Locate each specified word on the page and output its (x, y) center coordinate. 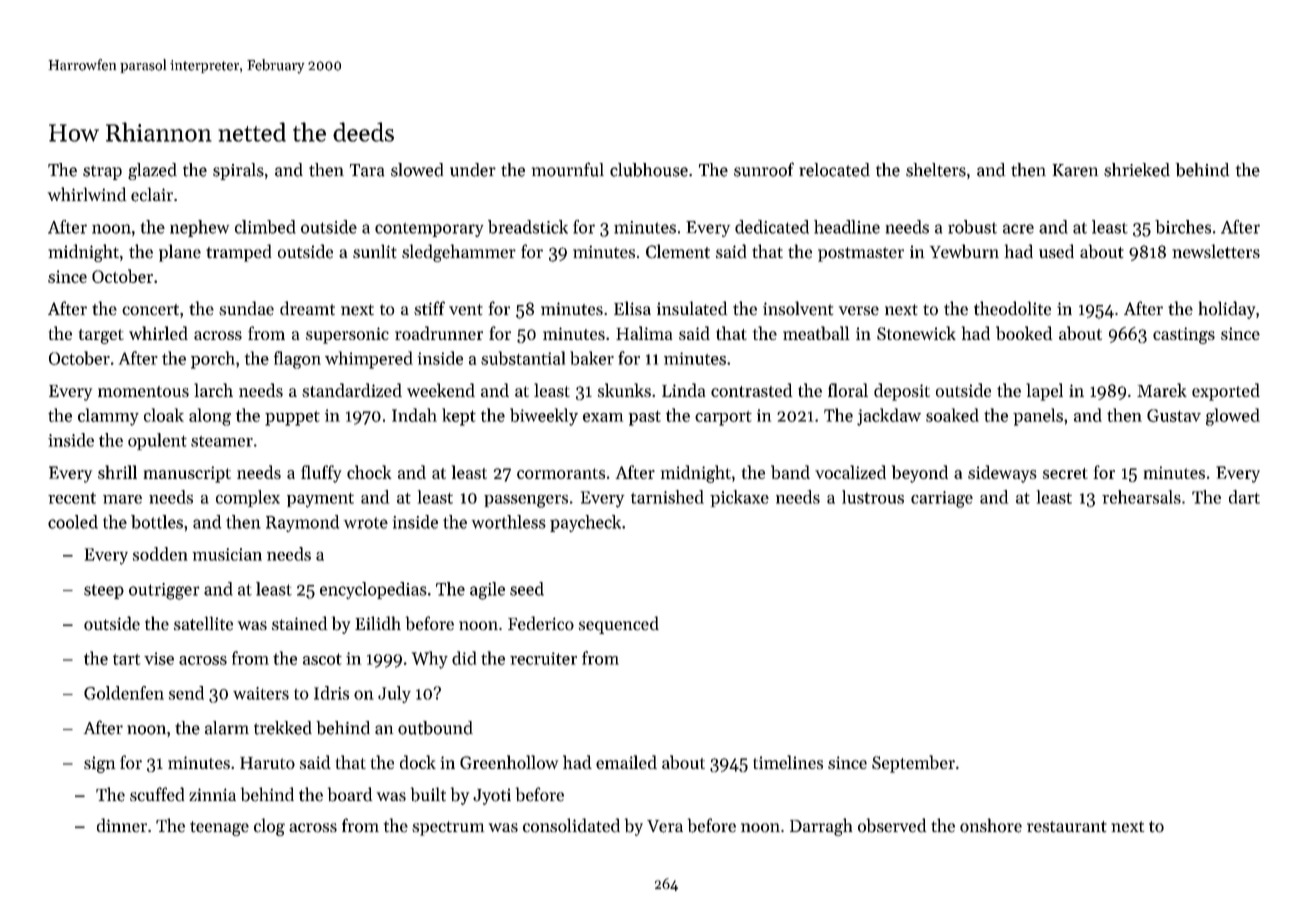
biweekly (544, 417)
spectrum (448, 828)
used (1056, 251)
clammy (108, 417)
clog (269, 827)
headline (847, 227)
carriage (942, 499)
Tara (367, 170)
